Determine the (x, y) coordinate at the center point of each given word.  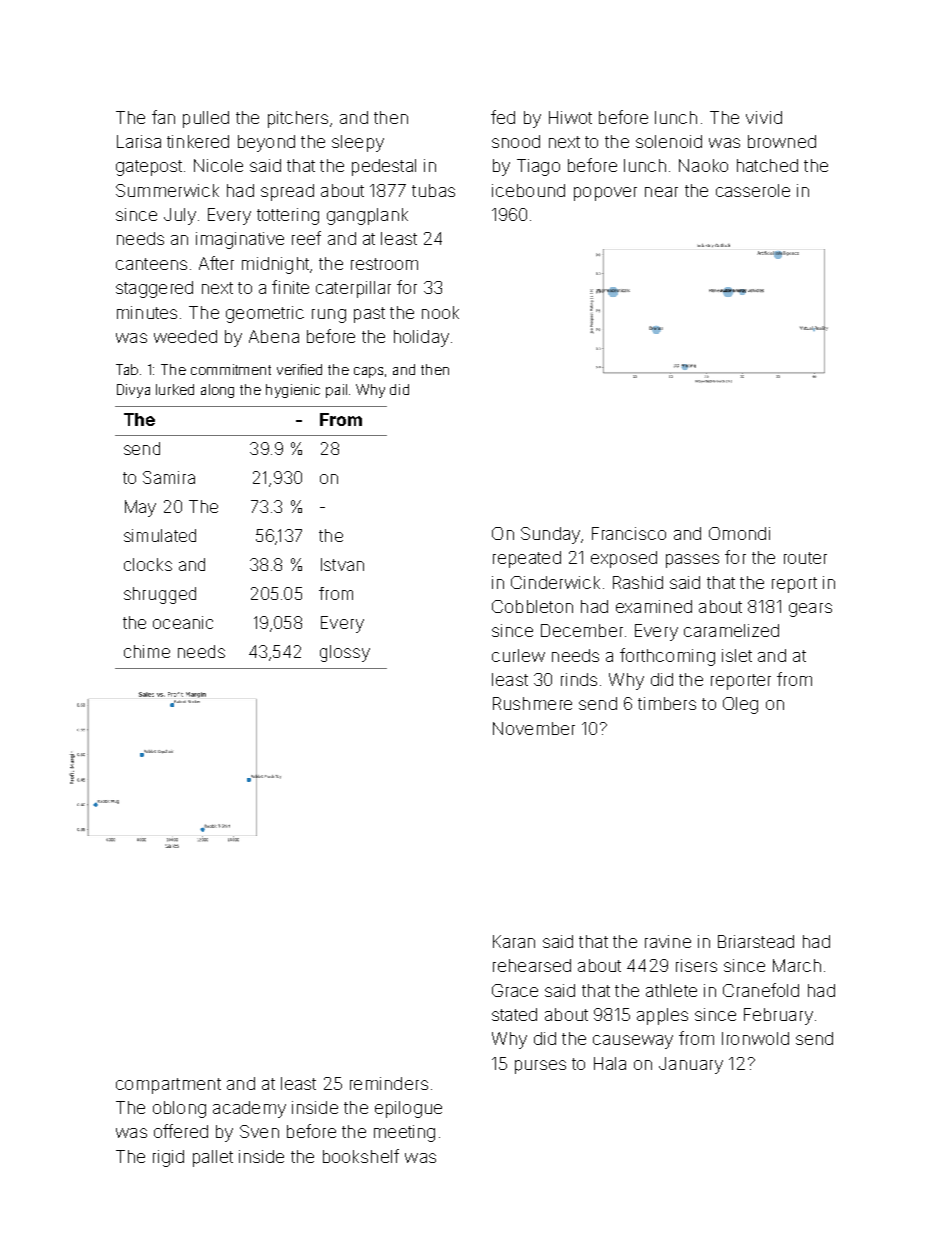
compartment (168, 1086)
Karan (514, 941)
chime (147, 651)
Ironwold (755, 1038)
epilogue (408, 1109)
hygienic (293, 391)
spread (287, 192)
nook (440, 312)
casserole (753, 190)
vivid (764, 117)
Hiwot (570, 117)
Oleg (740, 705)
